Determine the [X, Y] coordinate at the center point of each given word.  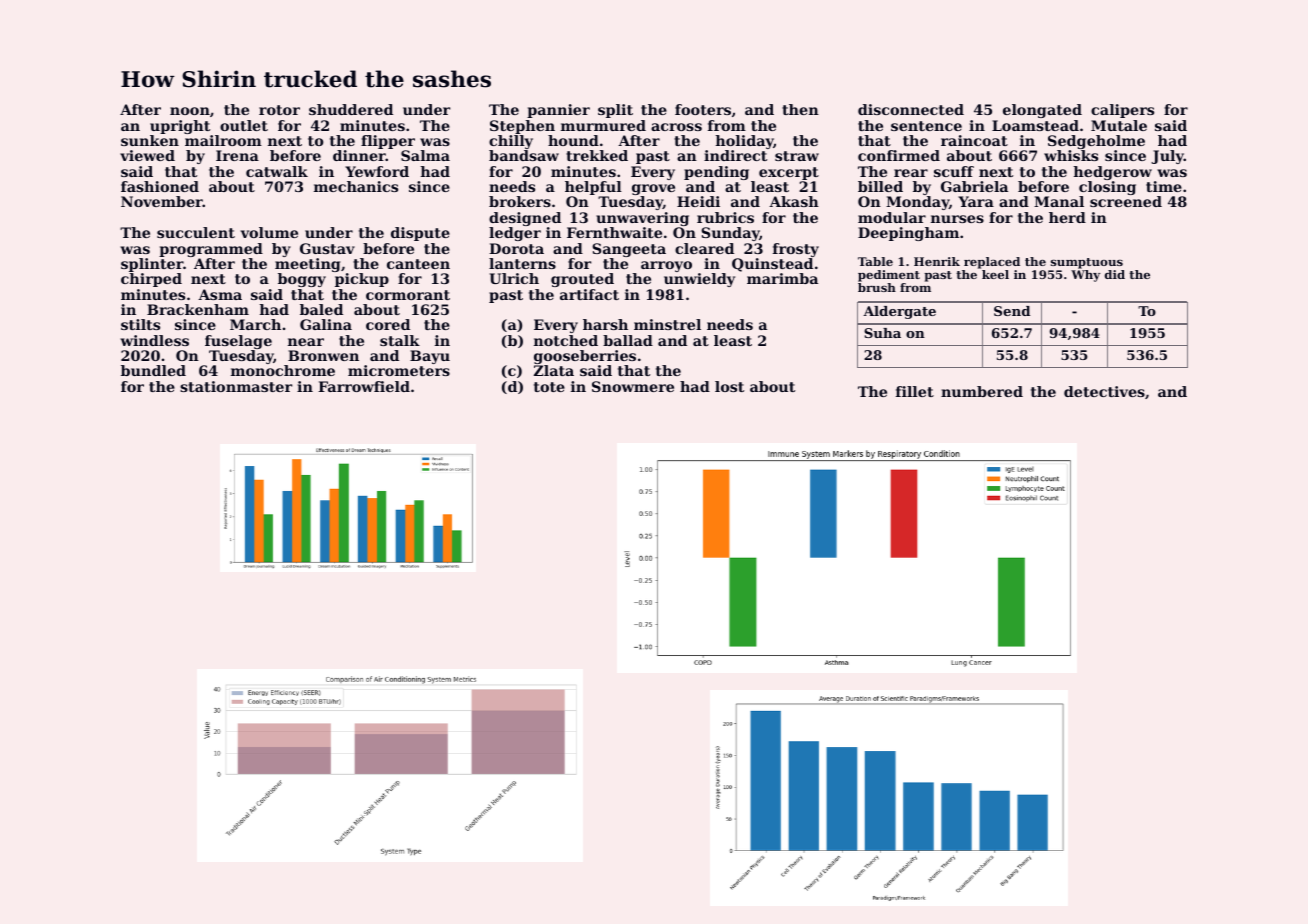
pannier [558, 111]
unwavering [642, 219]
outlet [244, 125]
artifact [589, 294]
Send [1012, 311]
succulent [196, 232]
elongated [1042, 111]
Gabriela [974, 186]
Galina [326, 324]
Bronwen [323, 355]
